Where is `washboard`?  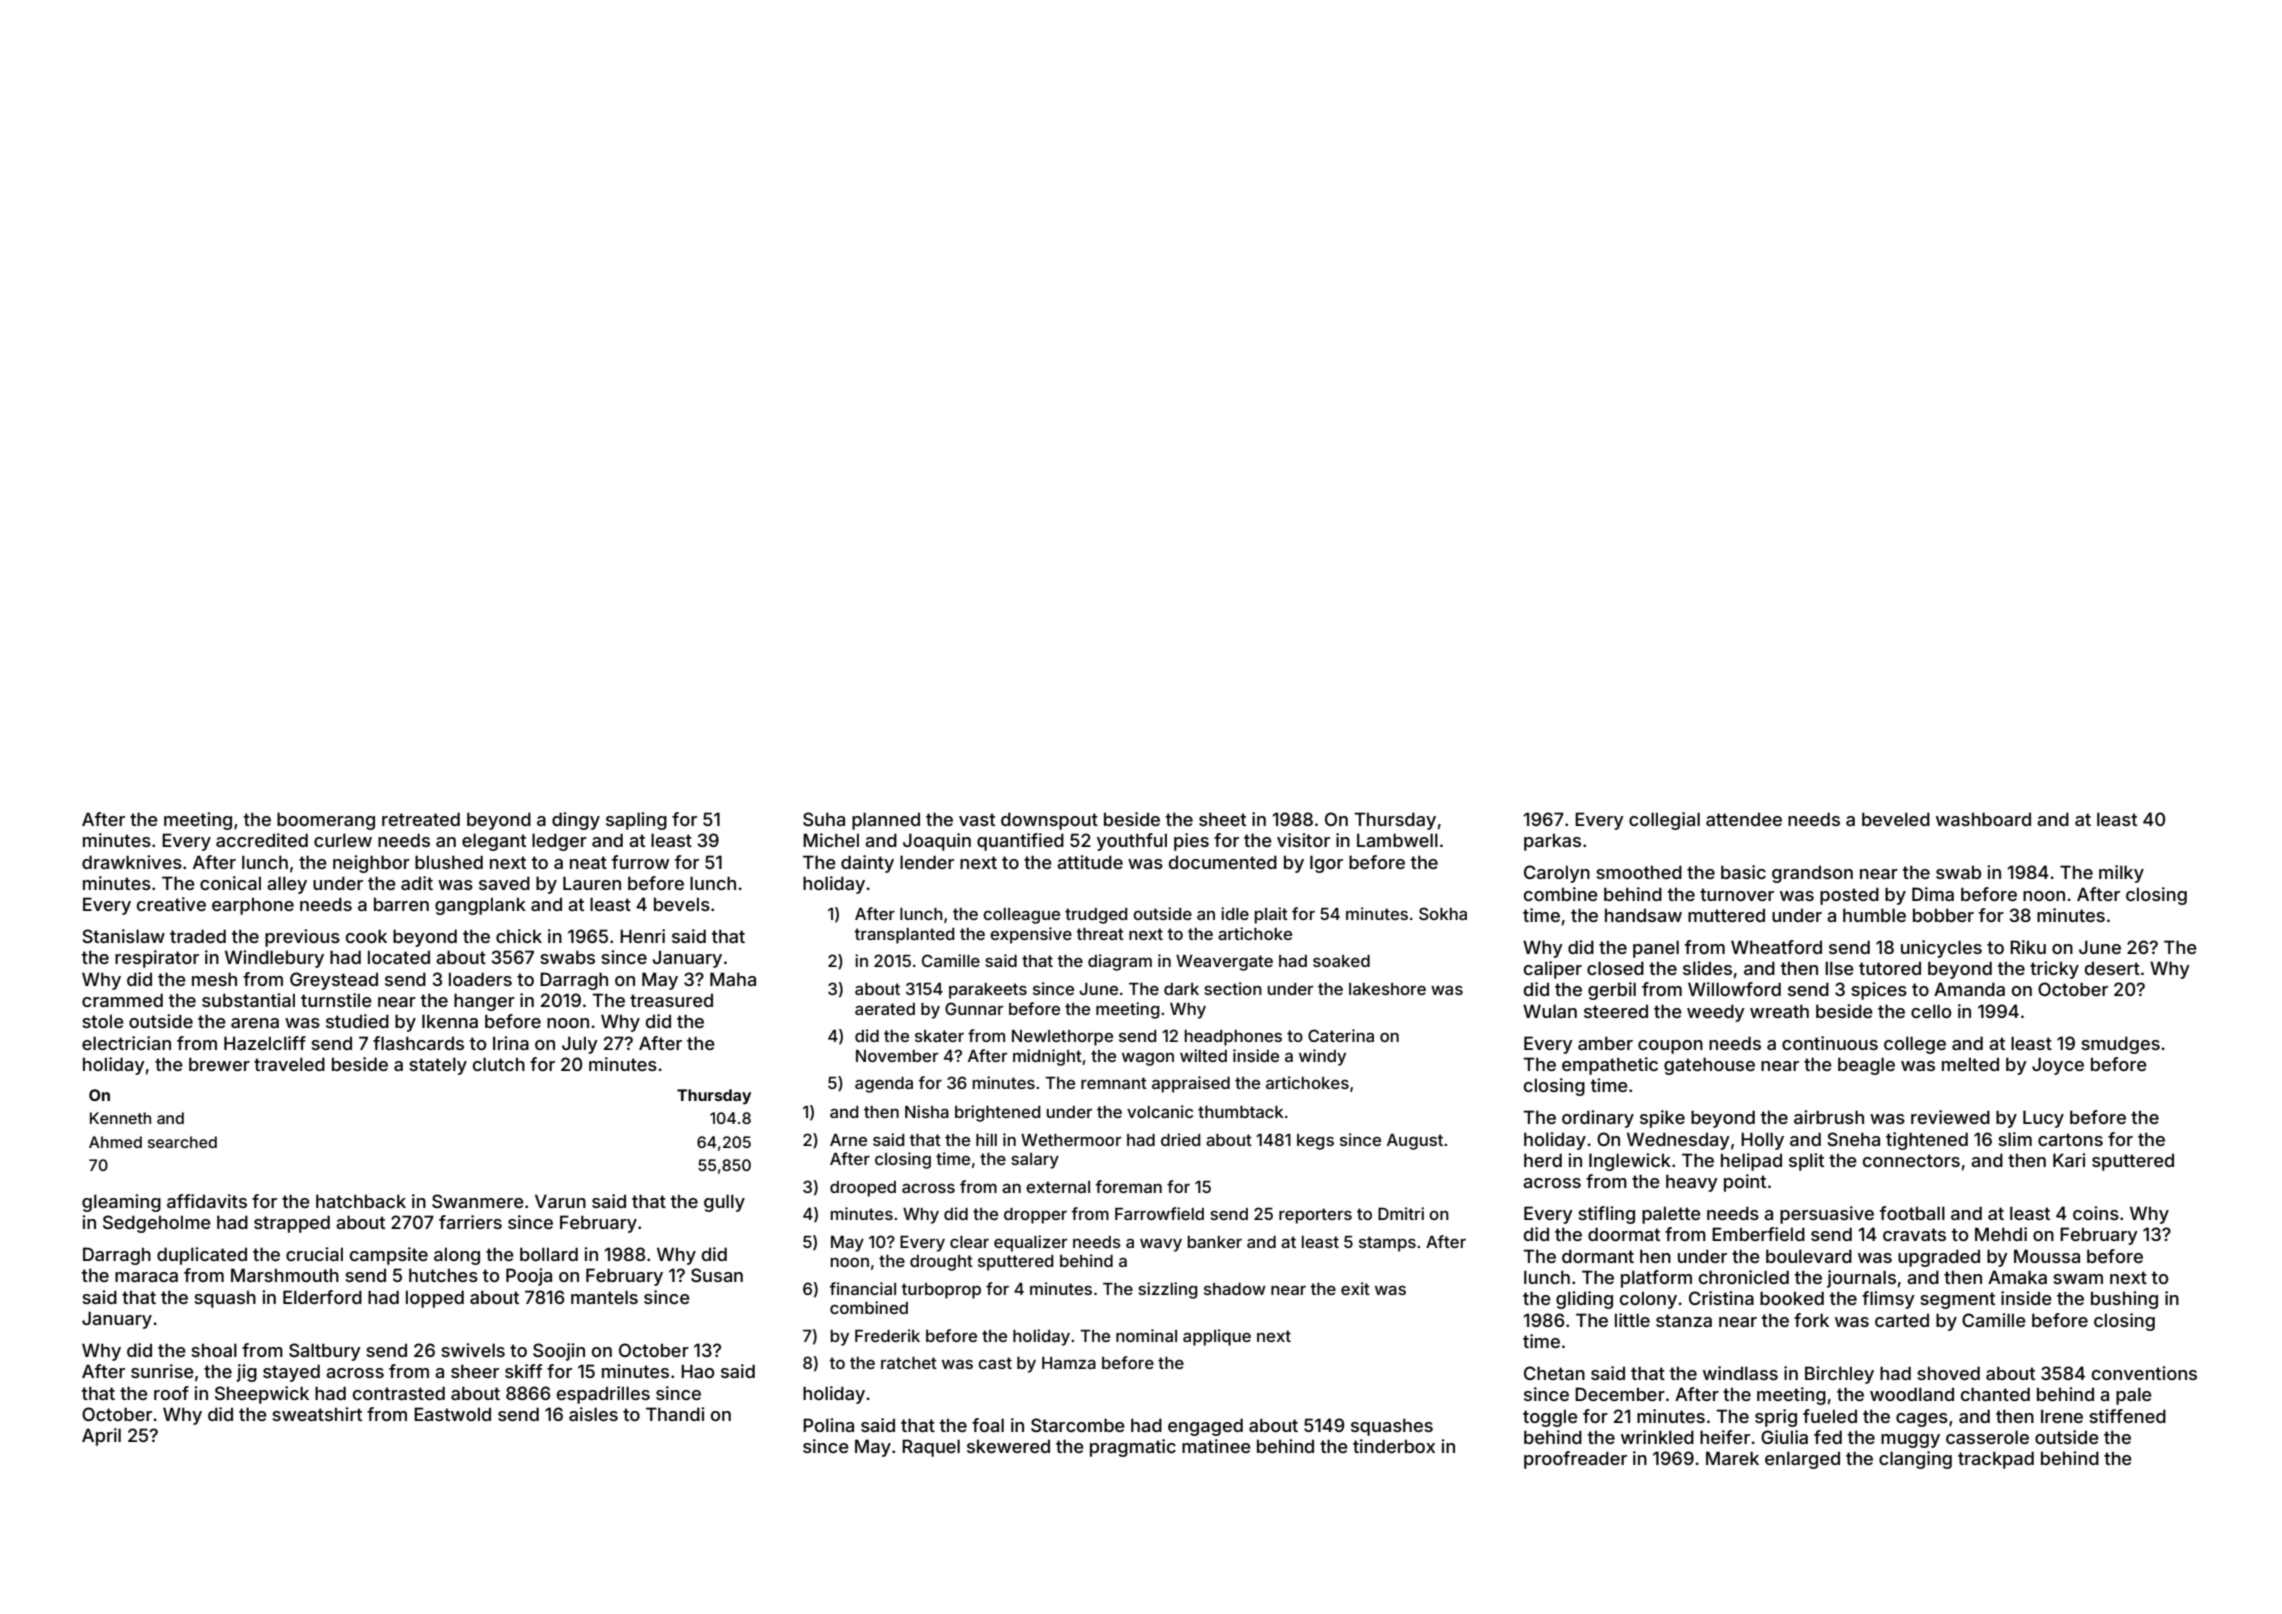
washboard is located at coordinates (1983, 819).
